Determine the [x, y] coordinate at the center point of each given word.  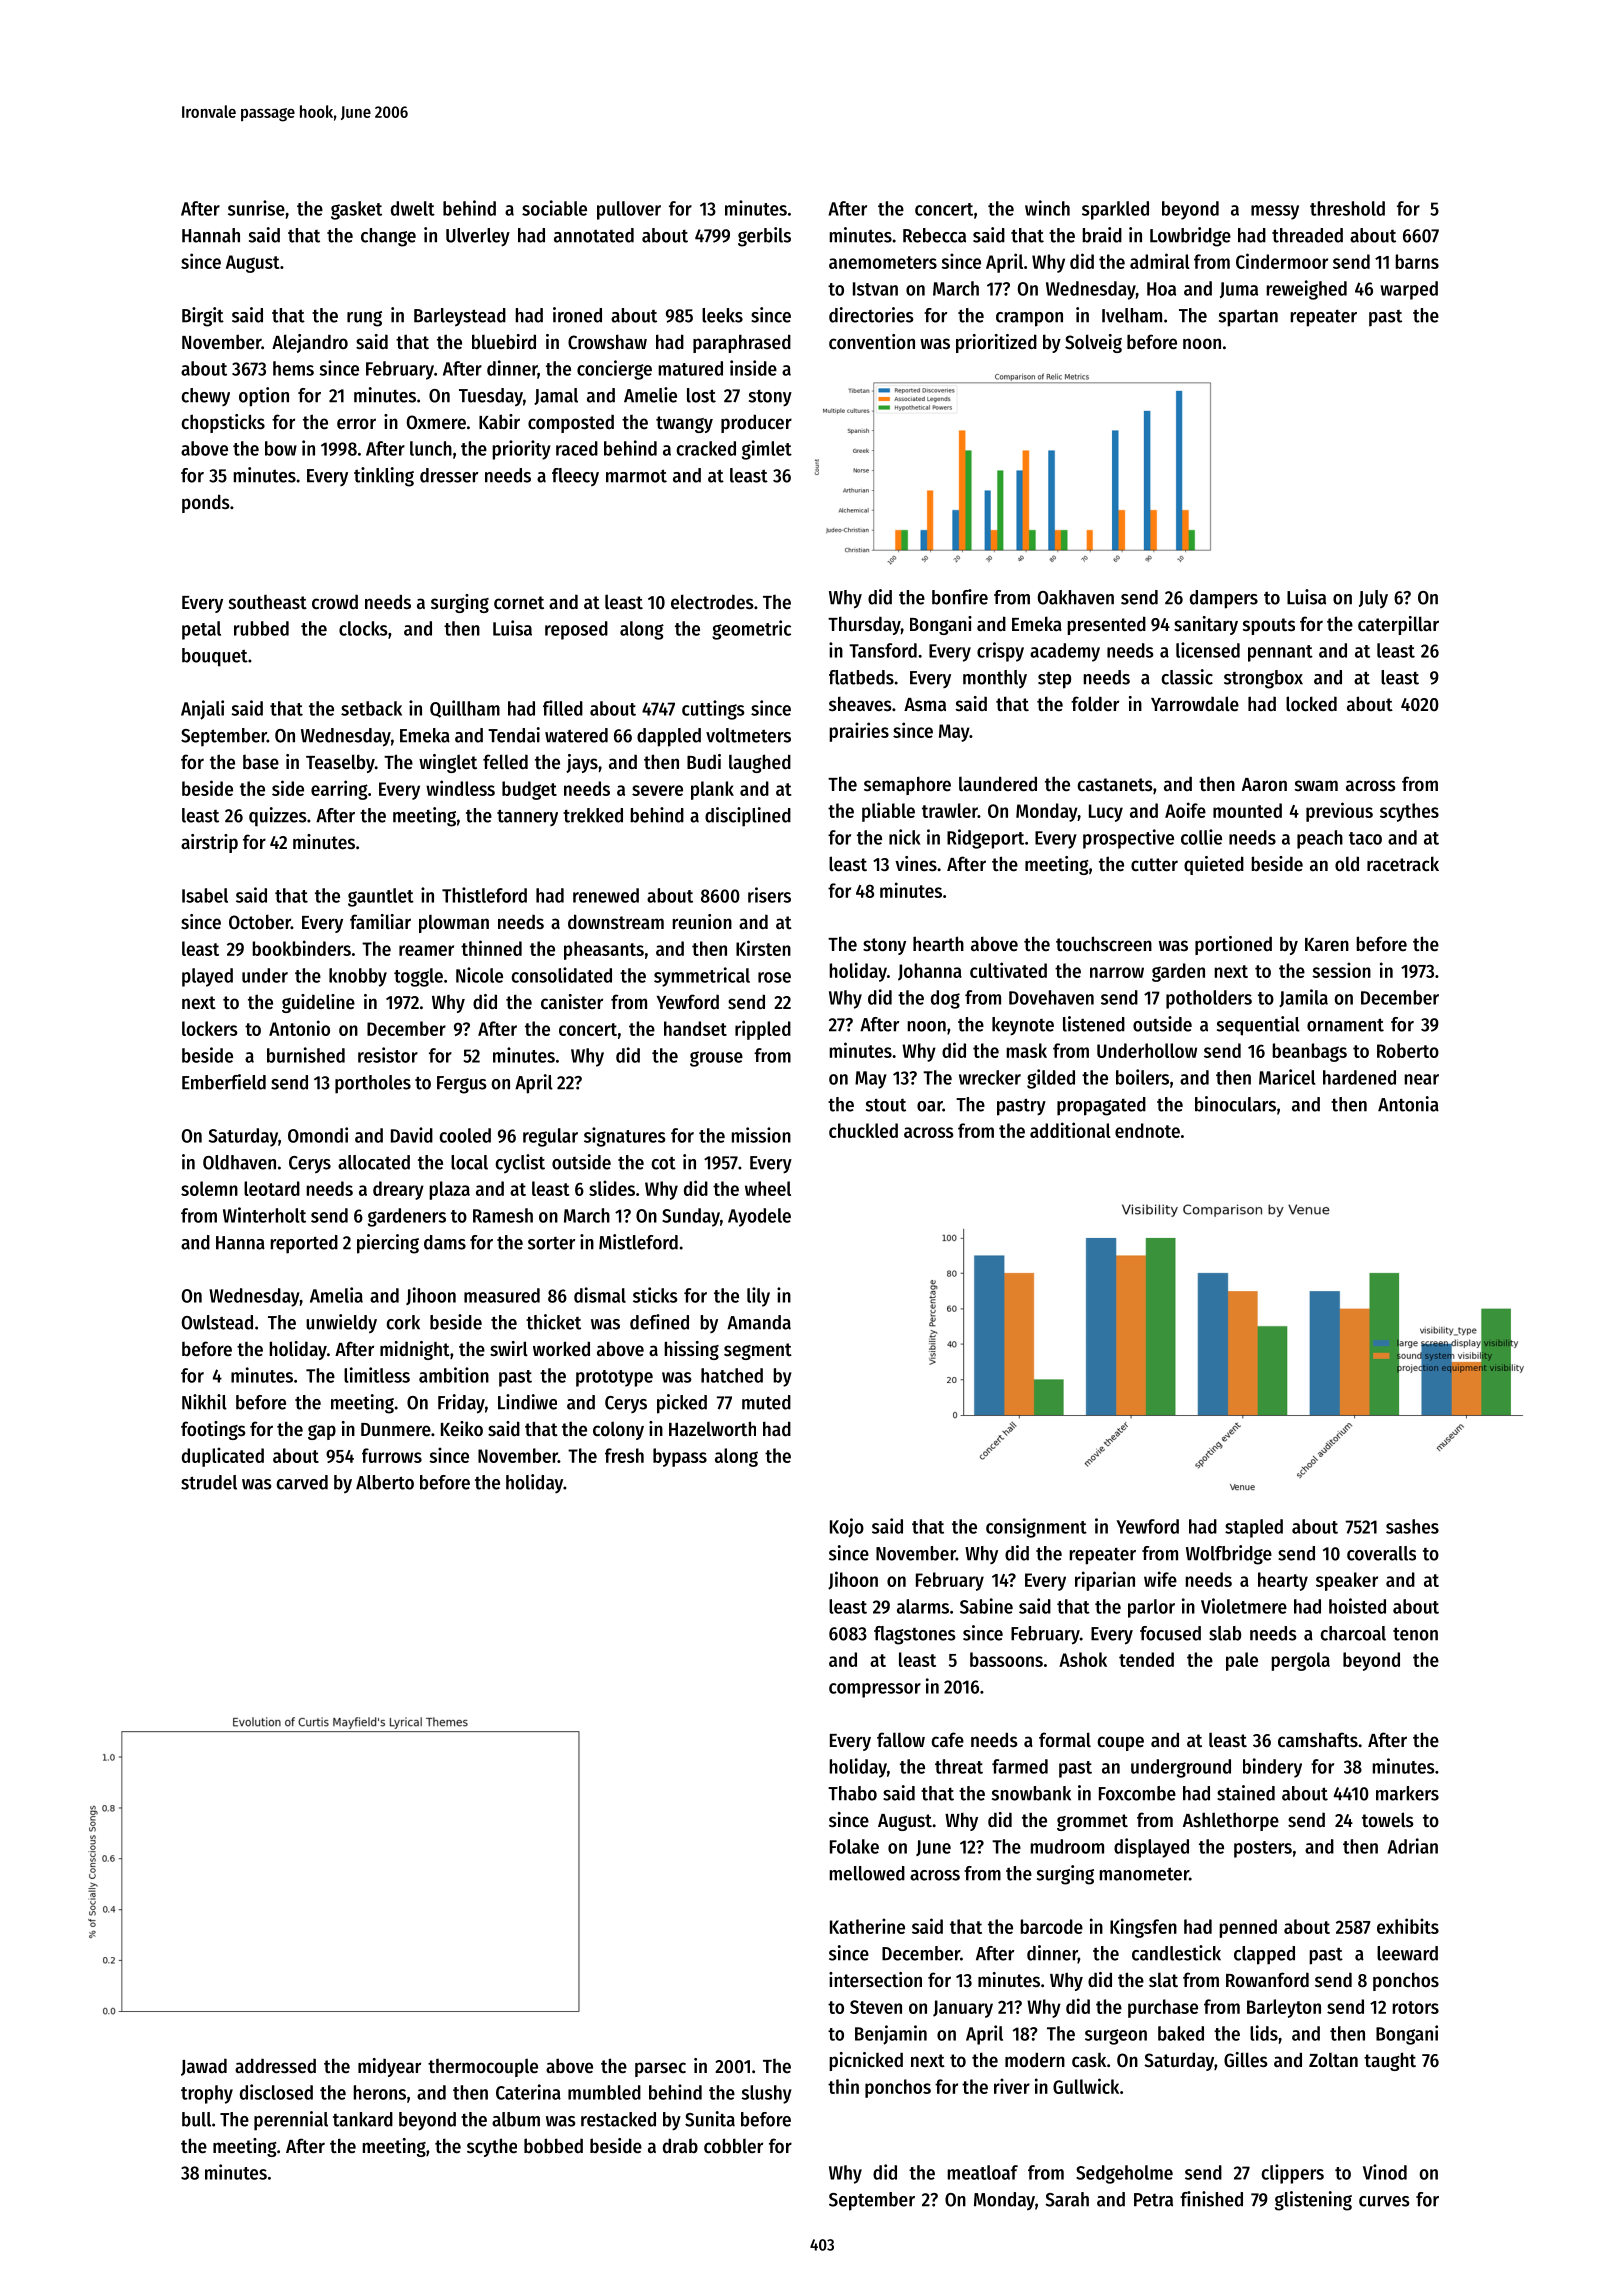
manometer [1144, 1874]
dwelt [413, 208]
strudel [209, 1482]
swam [1316, 785]
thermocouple [483, 2067]
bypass [680, 1457]
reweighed [1306, 290]
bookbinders [301, 948]
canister [572, 1002]
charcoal [1353, 1633]
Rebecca [934, 235]
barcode [1051, 1926]
